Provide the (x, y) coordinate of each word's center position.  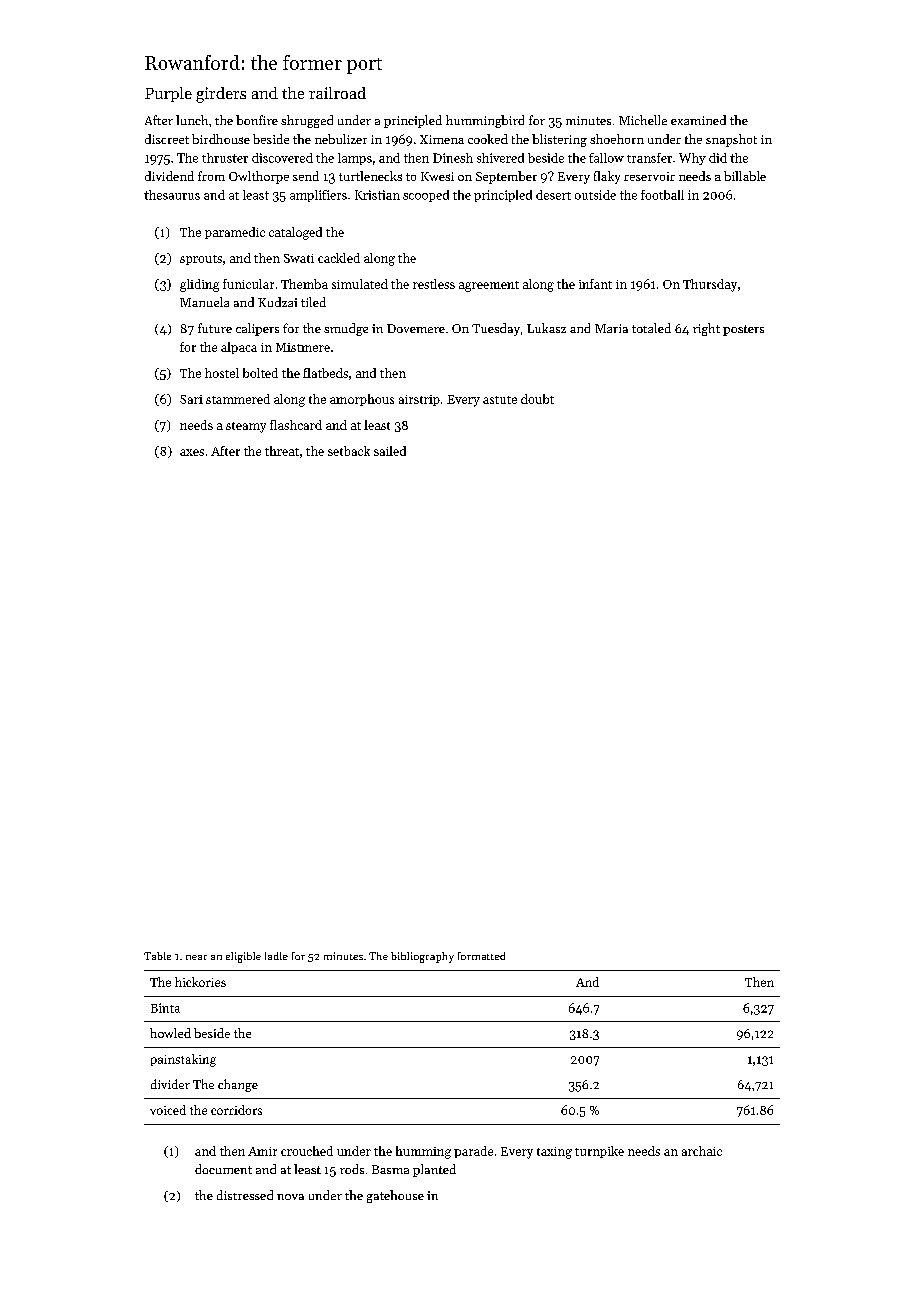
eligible (243, 957)
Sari (191, 399)
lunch (192, 120)
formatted (481, 956)
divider (170, 1084)
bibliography (422, 957)
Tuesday (496, 329)
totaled (651, 328)
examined (698, 120)
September (506, 177)
